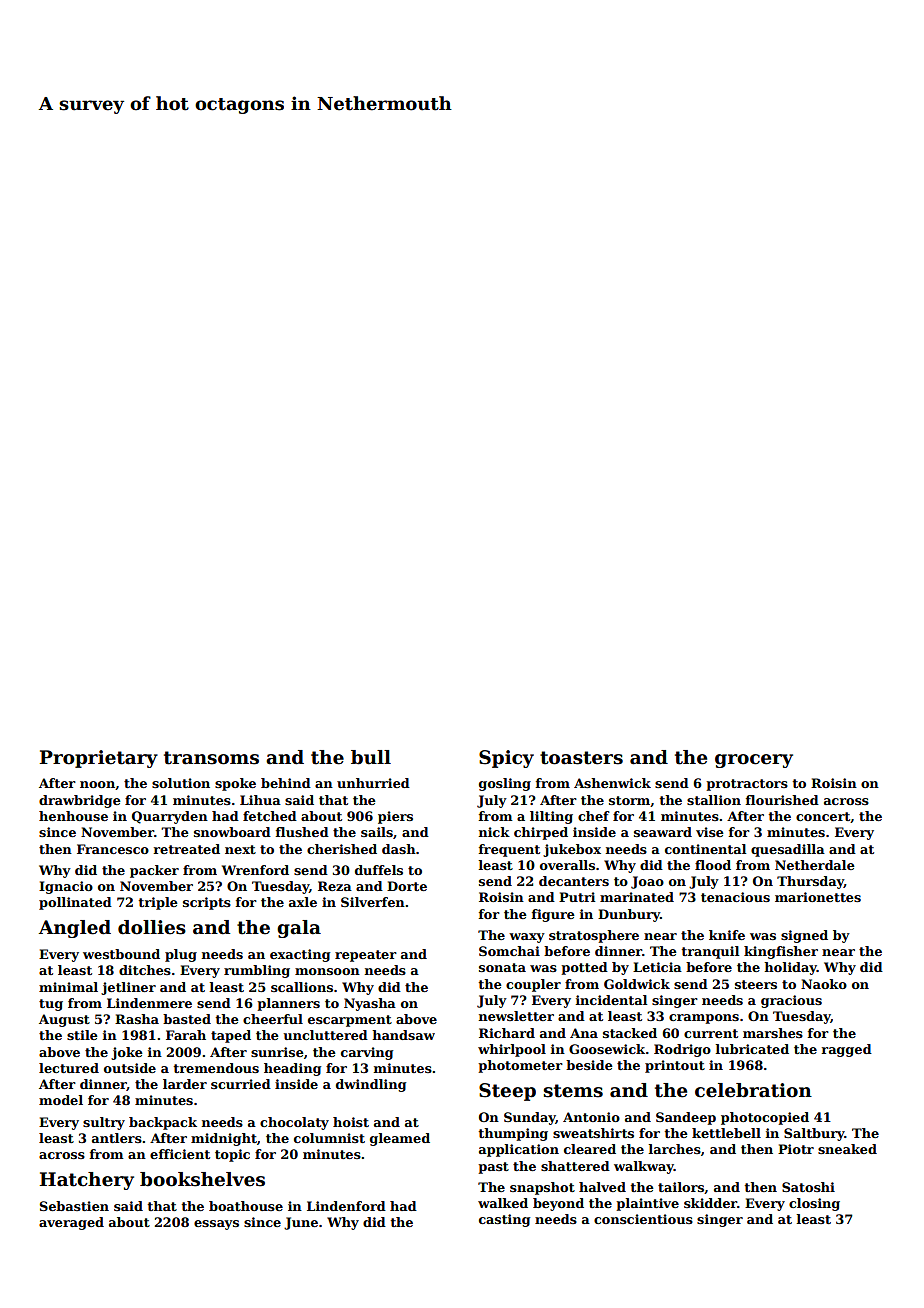  I want to click on Spicy, so click(506, 759).
